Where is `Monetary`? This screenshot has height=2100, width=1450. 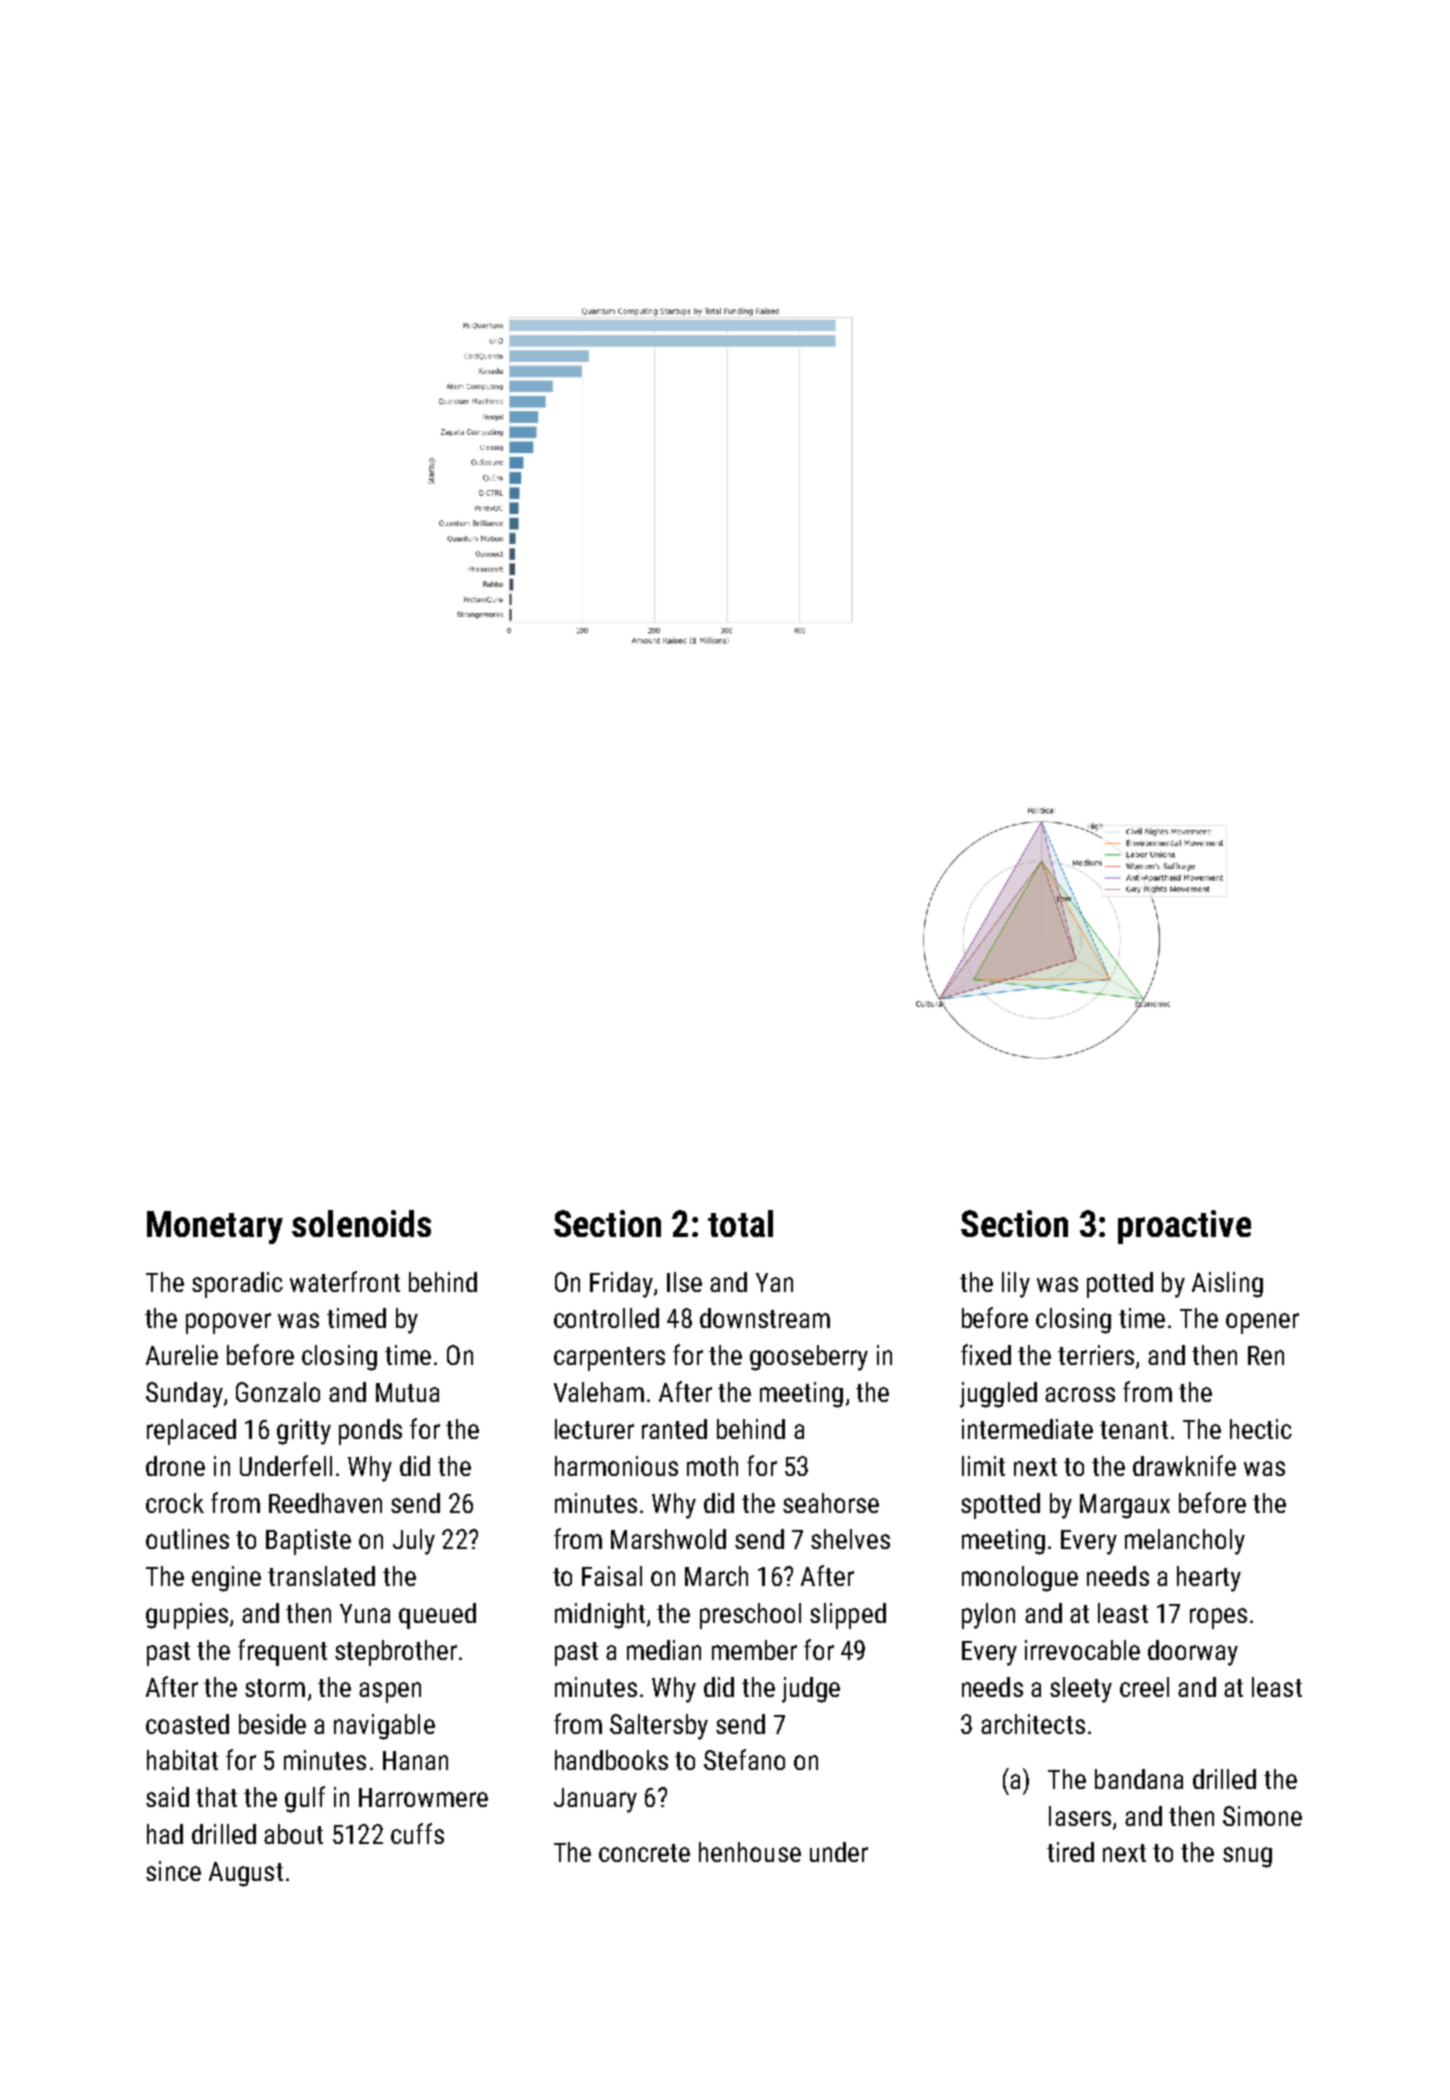 Monetary is located at coordinates (215, 1227).
